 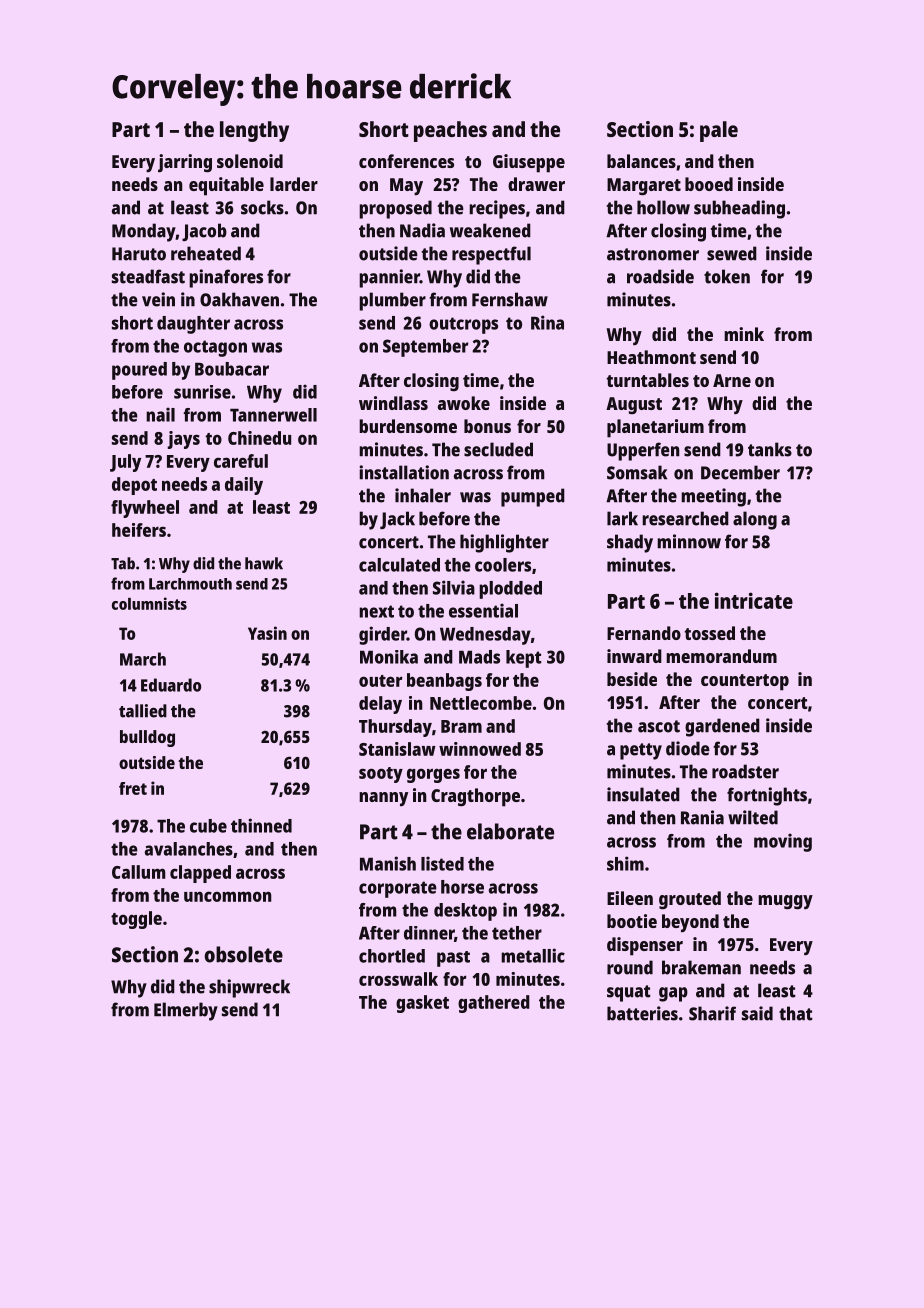 What do you see at coordinates (183, 440) in the document?
I see `jays` at bounding box center [183, 440].
